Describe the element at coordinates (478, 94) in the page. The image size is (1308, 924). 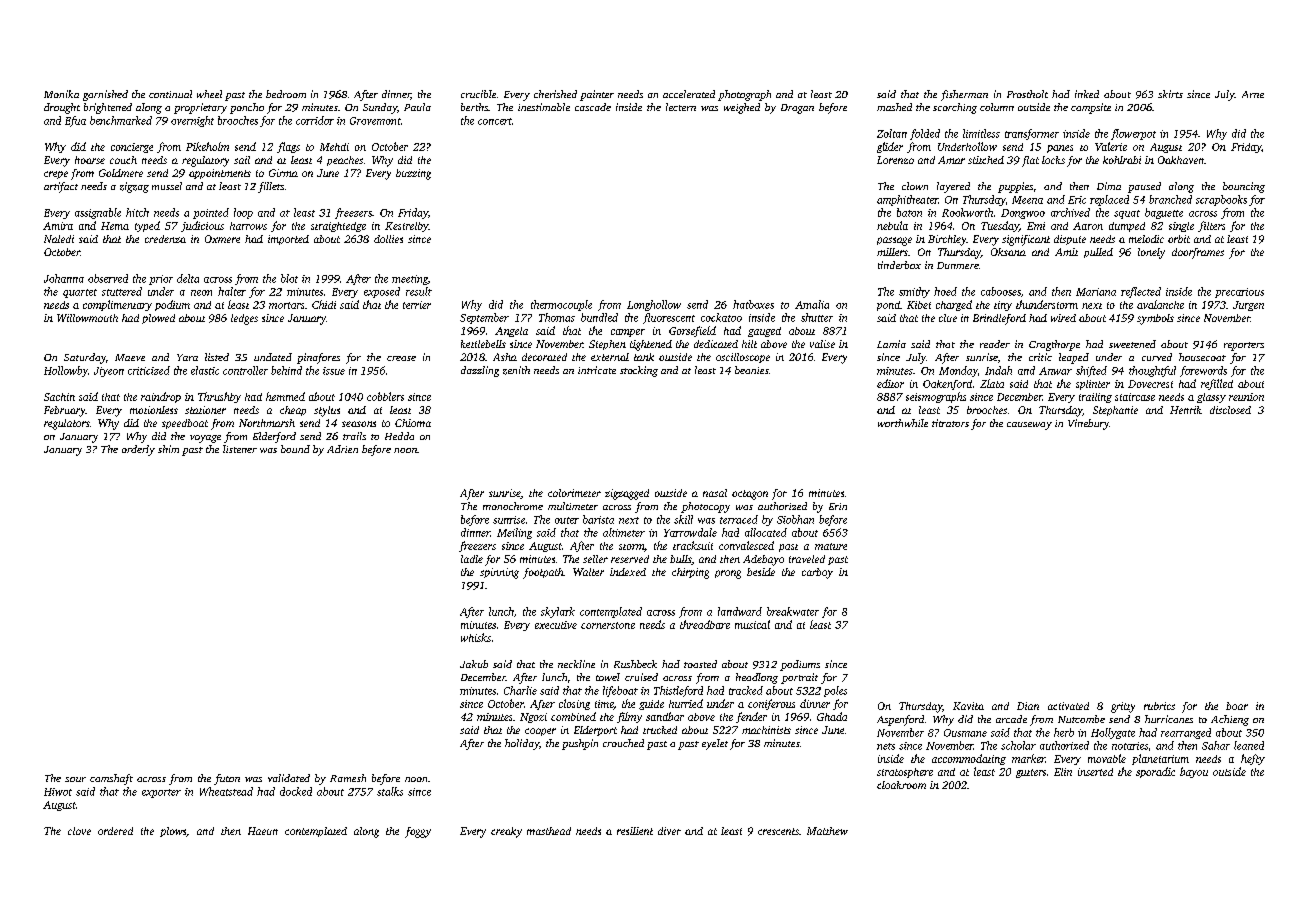
I see `crucible` at that location.
